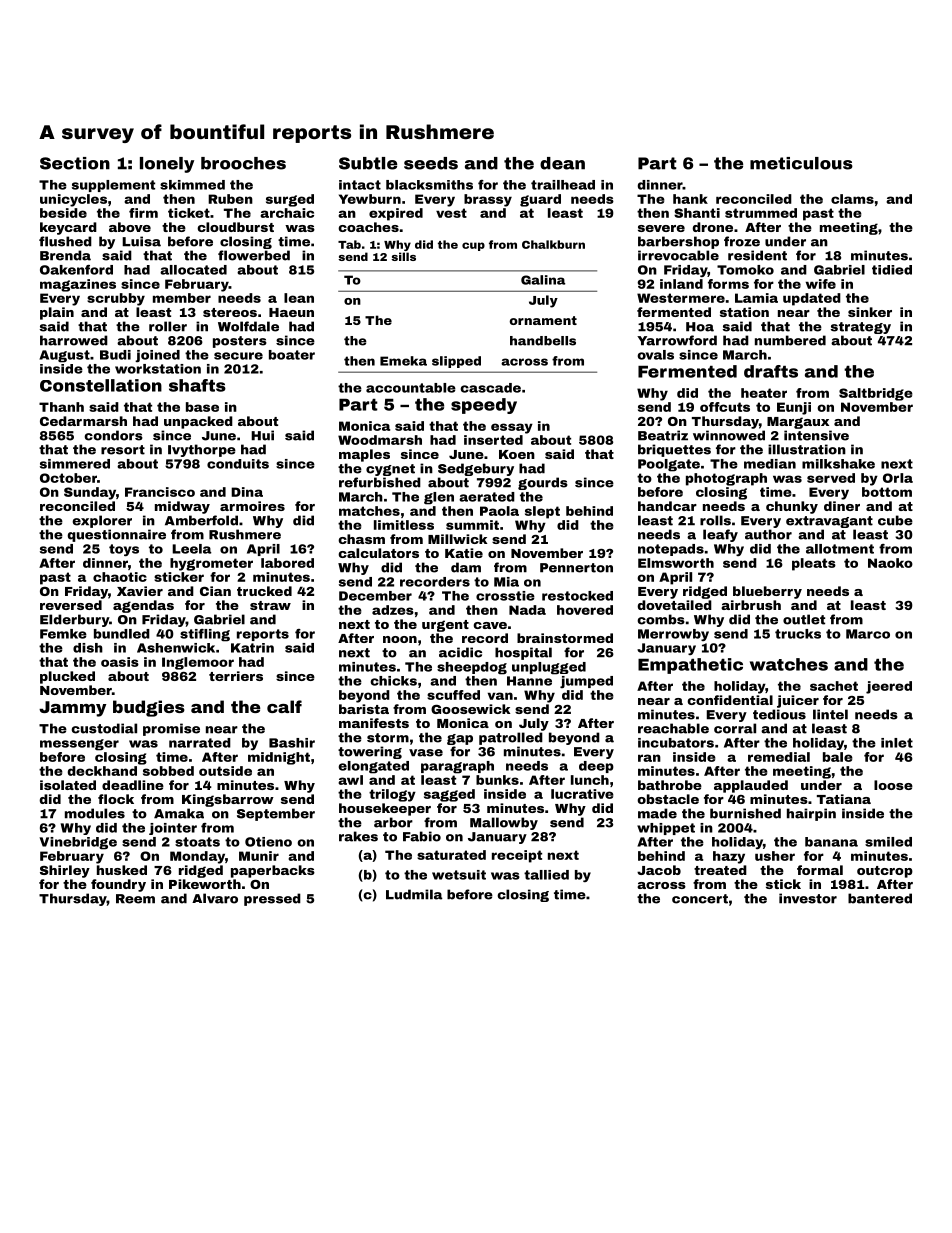  I want to click on Subtle, so click(368, 163).
